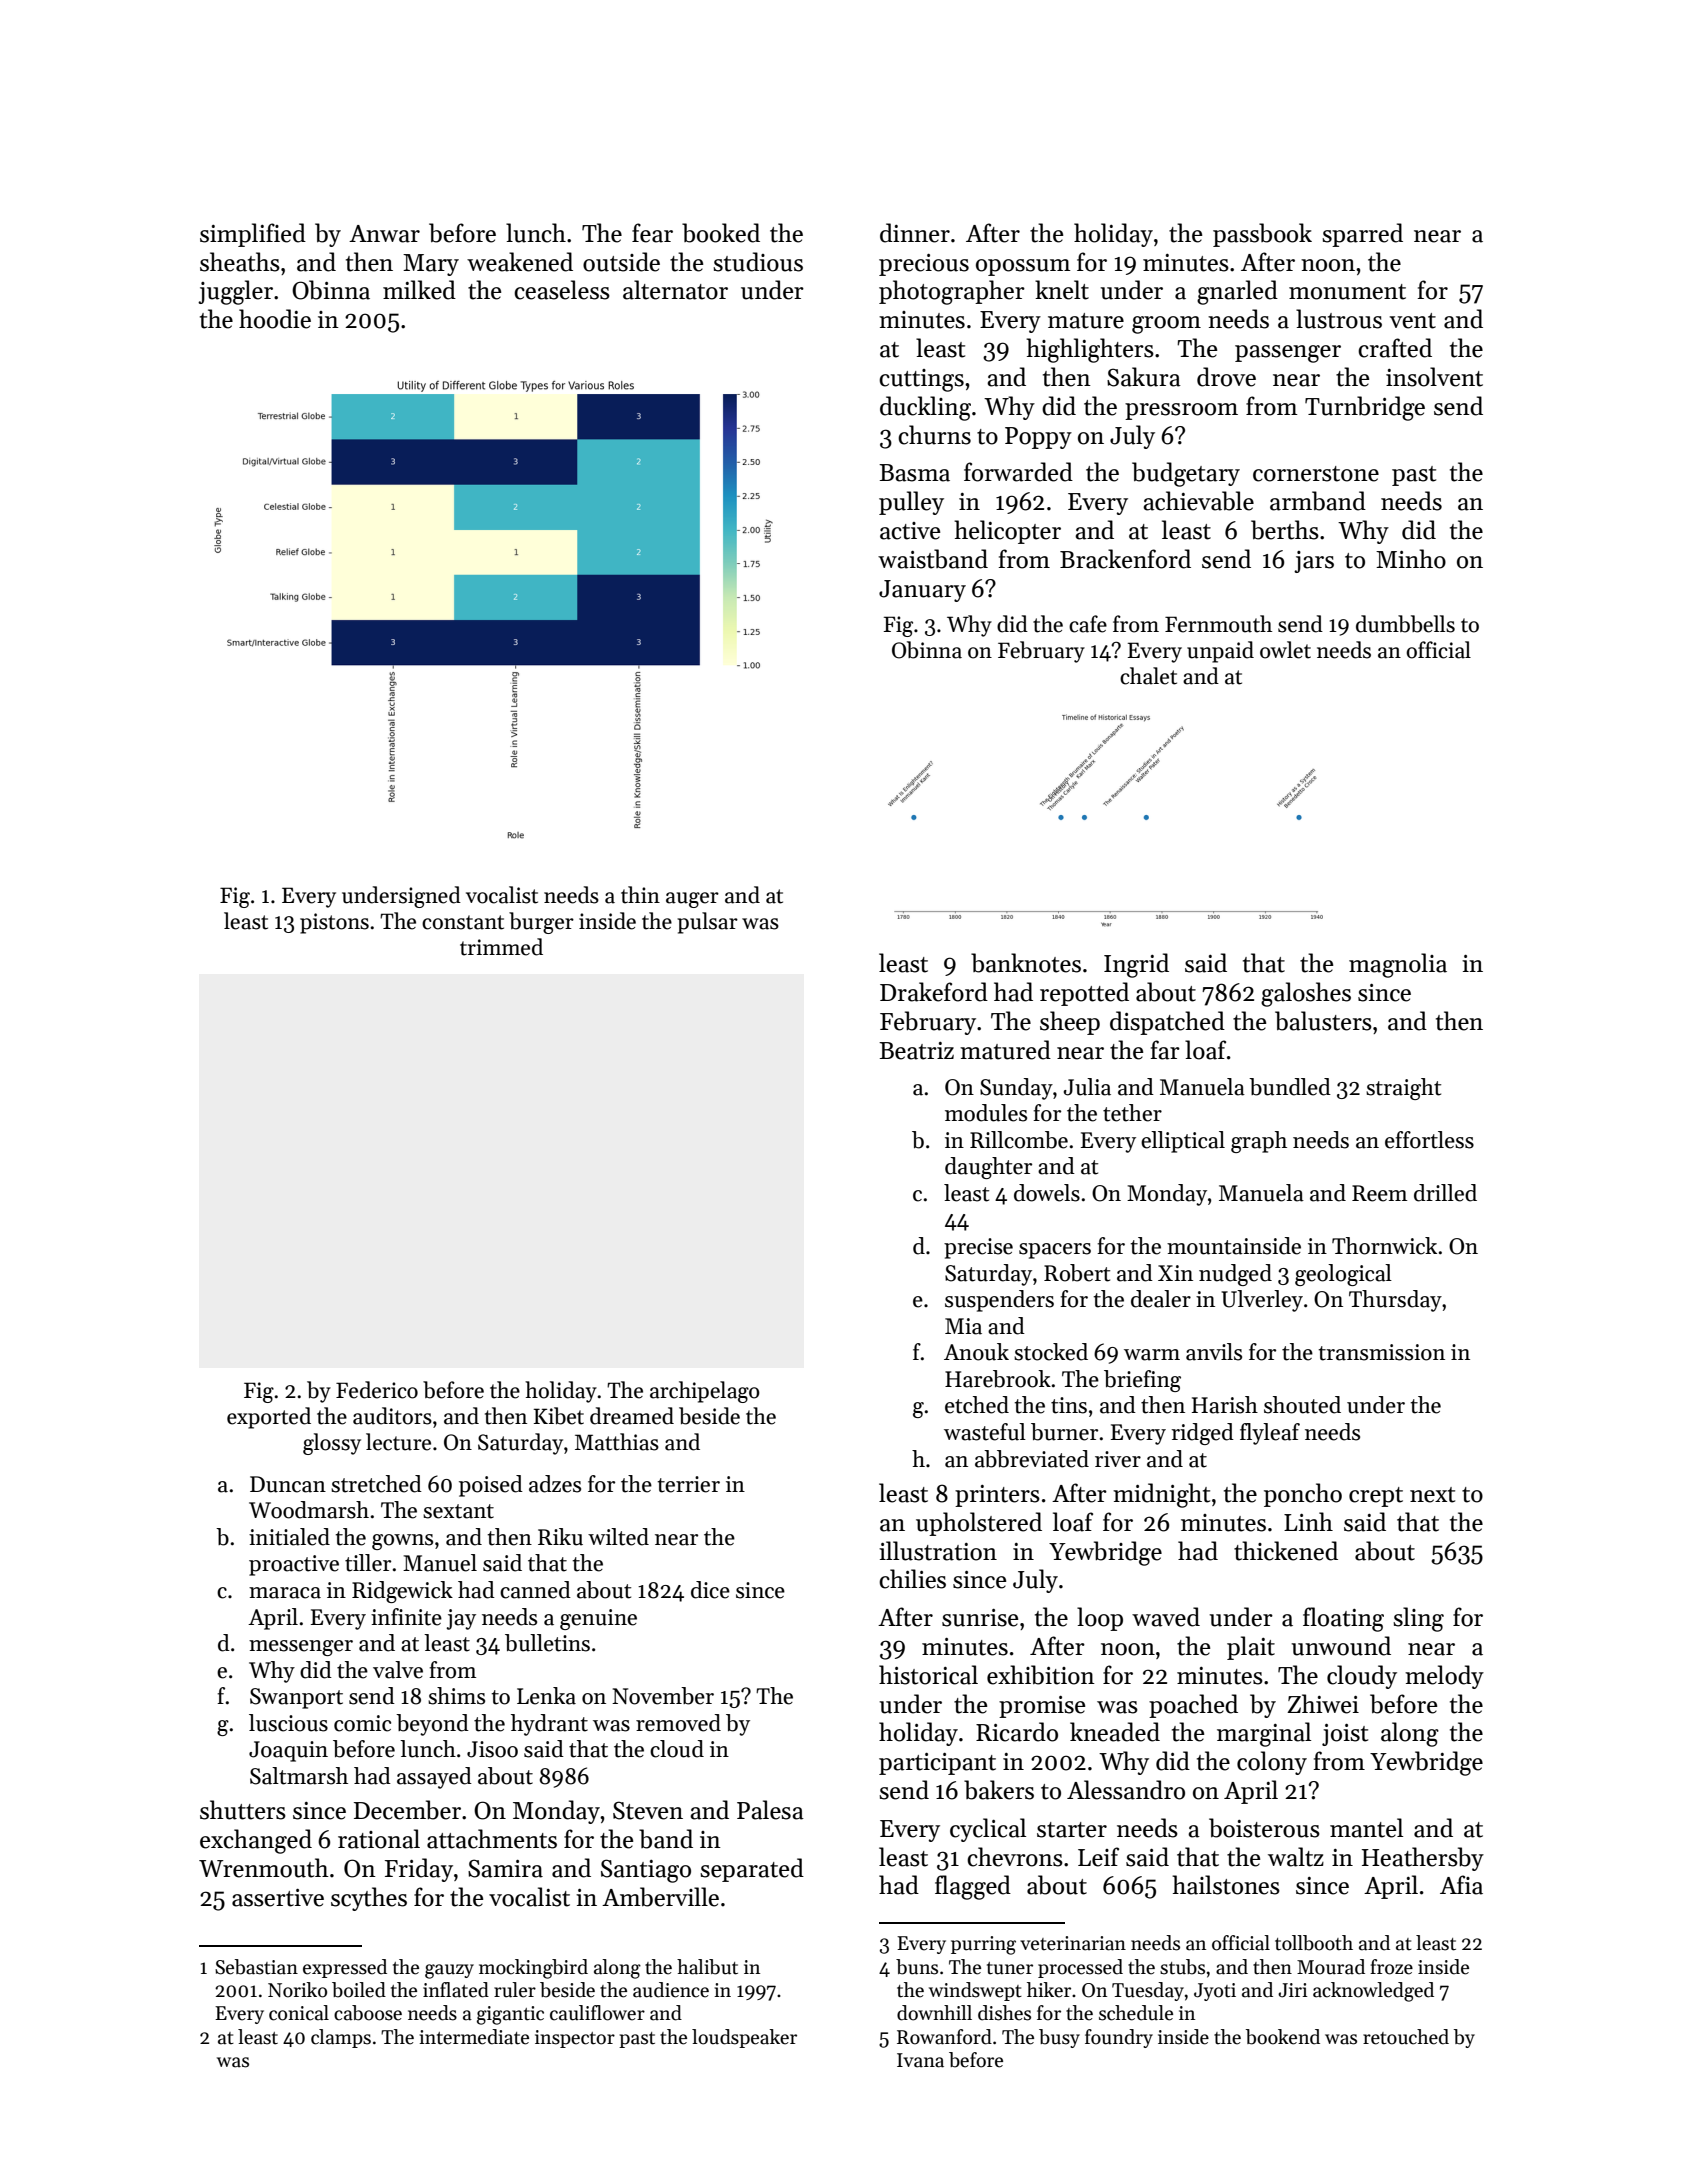  What do you see at coordinates (253, 235) in the document?
I see `simplified` at bounding box center [253, 235].
